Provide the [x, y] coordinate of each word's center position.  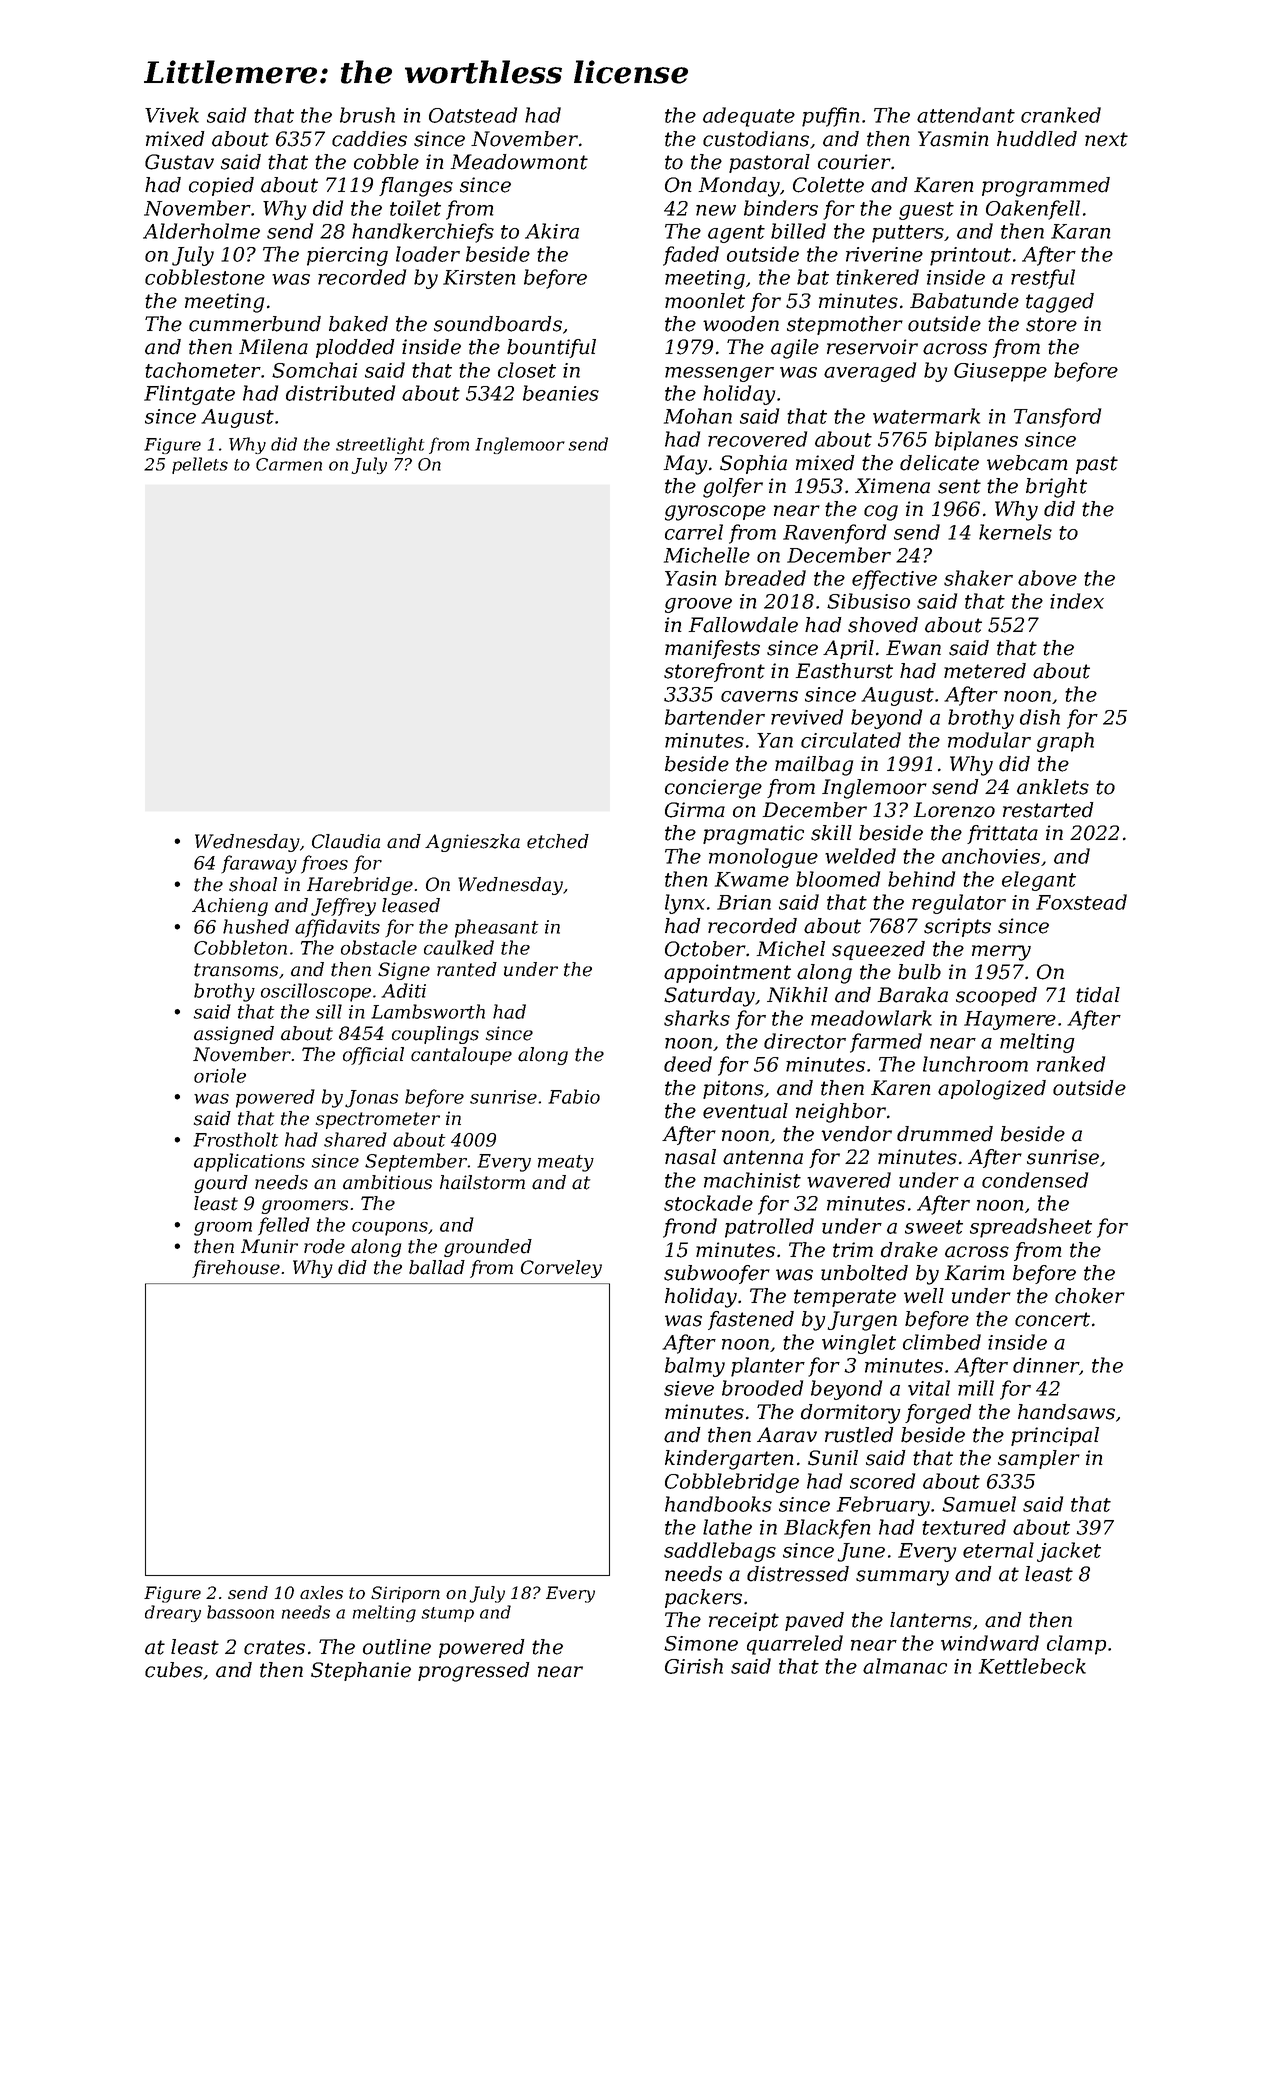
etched [558, 841]
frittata [1002, 834]
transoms [236, 970]
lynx [685, 904]
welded [860, 856]
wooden [741, 324]
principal [1055, 1436]
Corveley [561, 1269]
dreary [173, 1613]
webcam [1027, 463]
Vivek [172, 115]
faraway [259, 864]
